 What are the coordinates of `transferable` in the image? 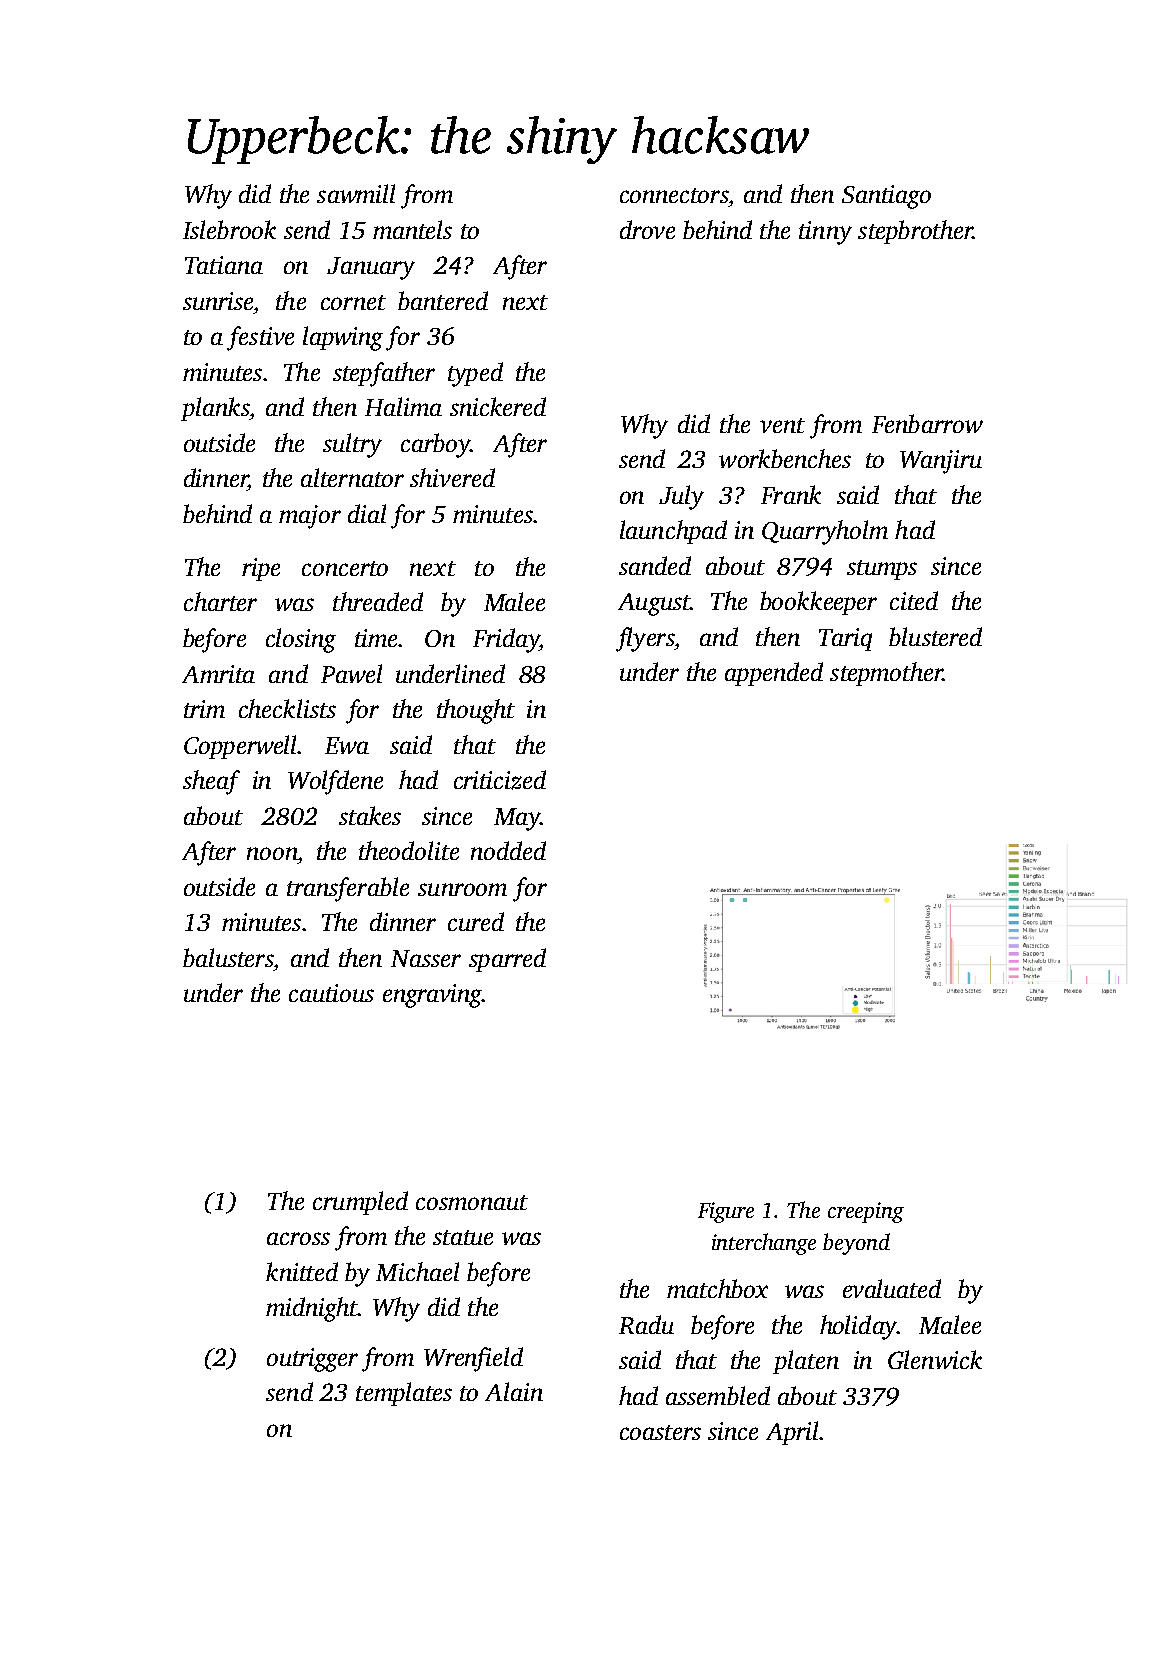 It's located at (348, 889).
